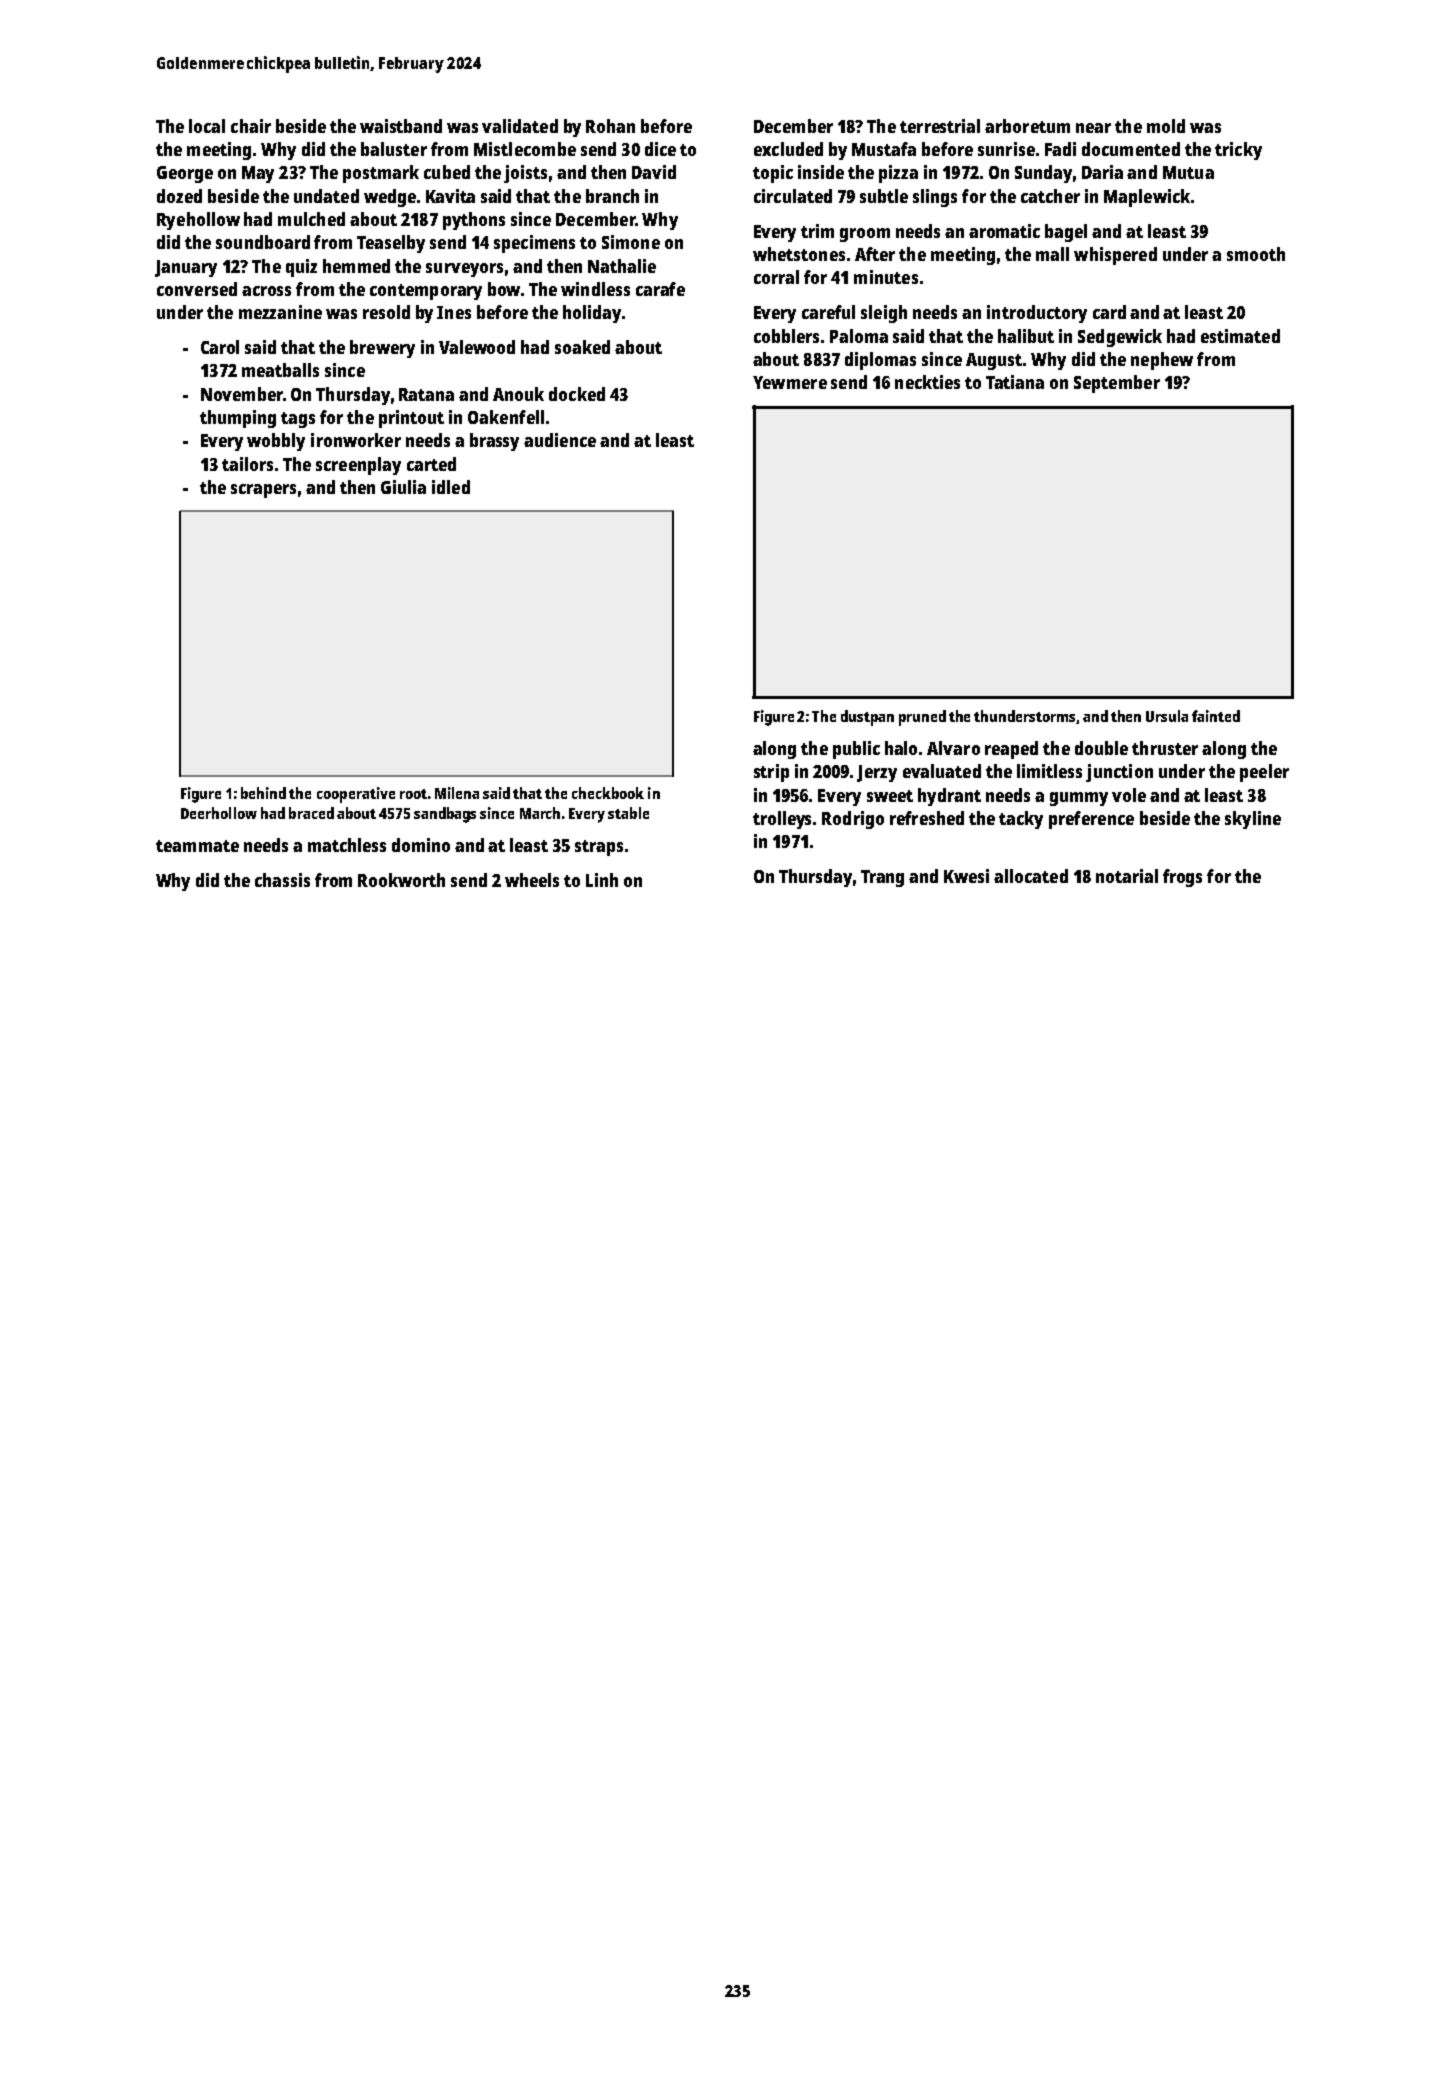 Image resolution: width=1450 pixels, height=2100 pixels. What do you see at coordinates (451, 487) in the screenshot?
I see `idled` at bounding box center [451, 487].
